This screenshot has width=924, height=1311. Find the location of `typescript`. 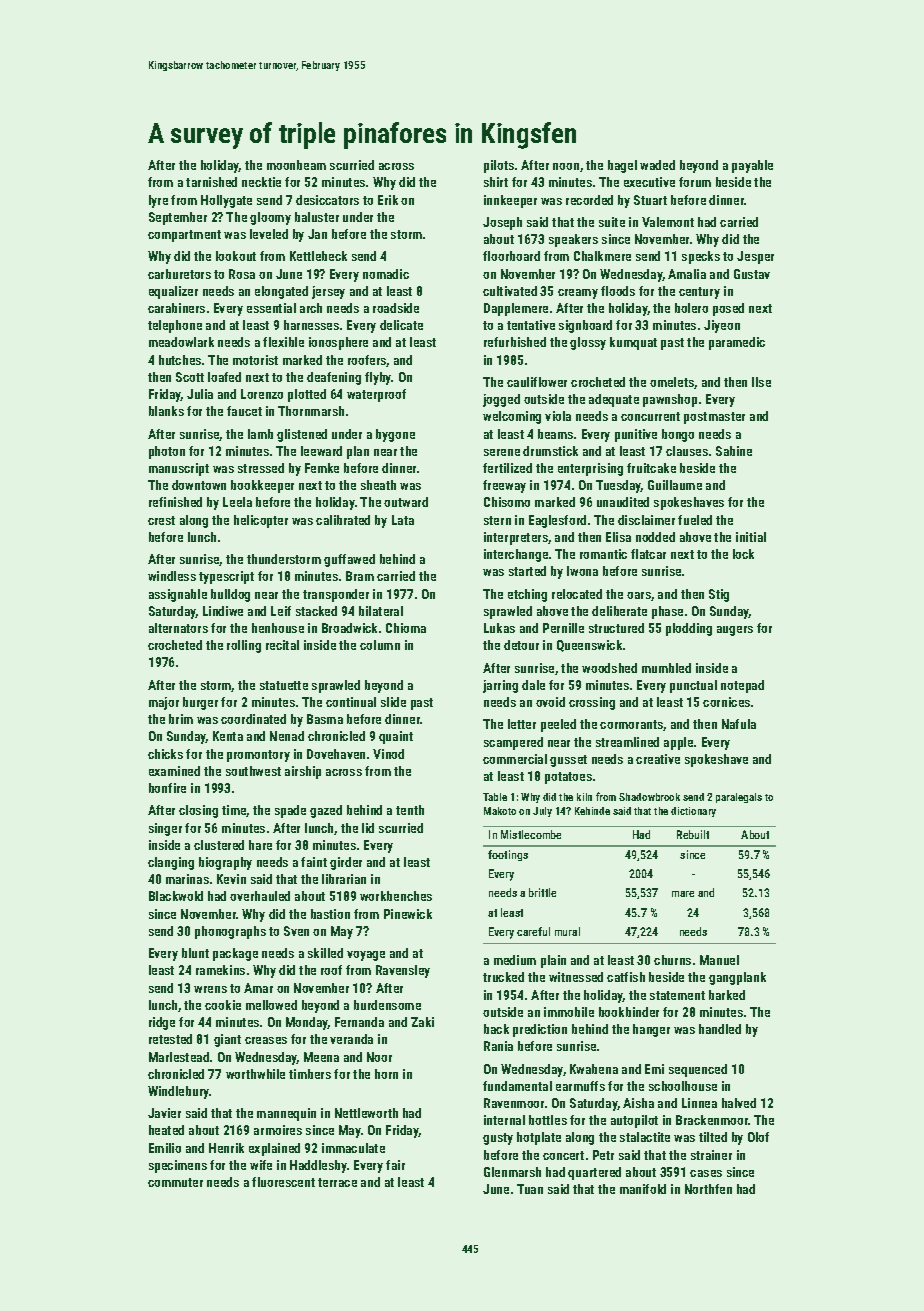

typescript is located at coordinates (226, 577).
